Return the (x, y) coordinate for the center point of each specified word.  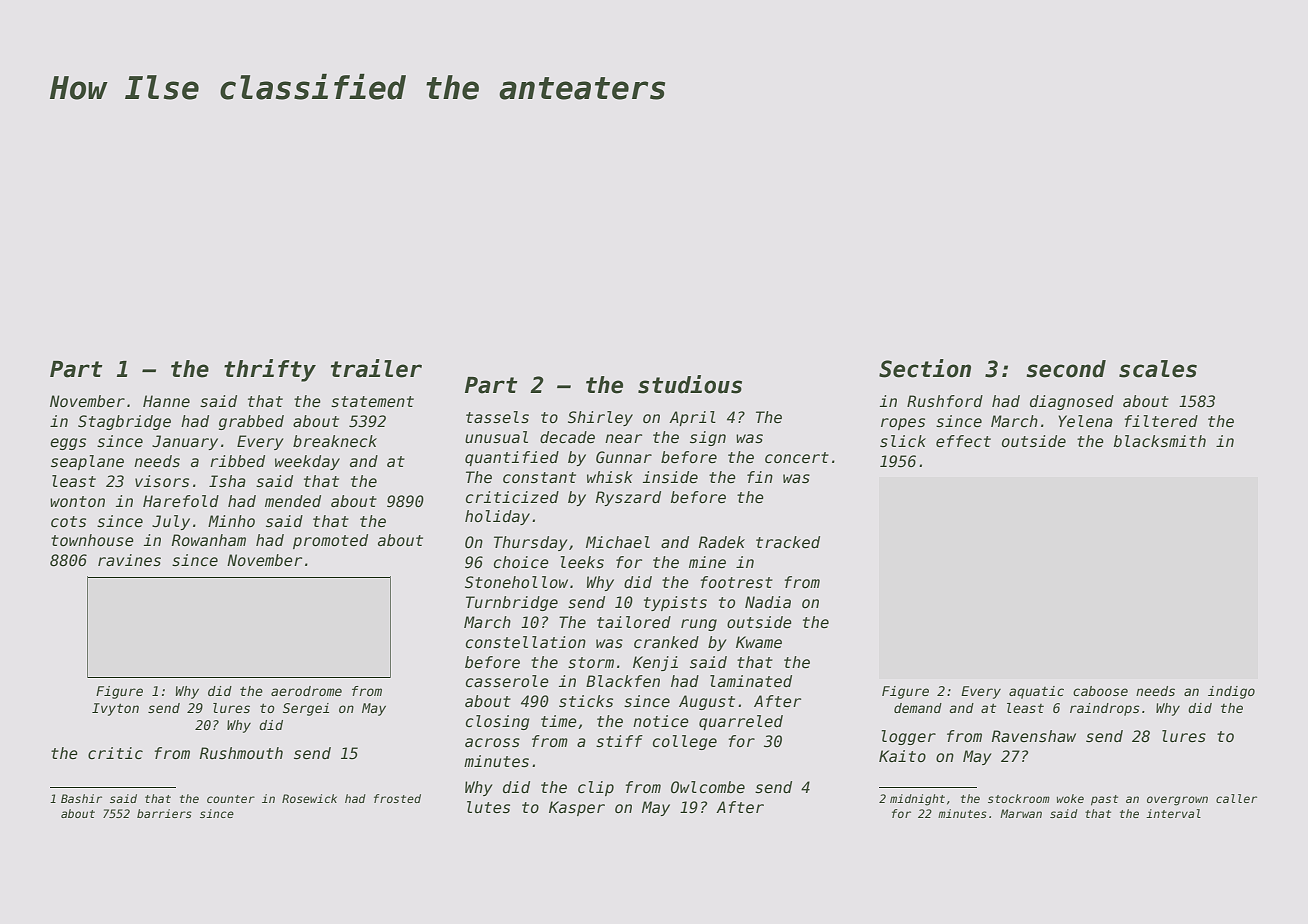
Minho (231, 521)
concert (797, 458)
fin (760, 477)
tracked (788, 542)
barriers (164, 813)
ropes (903, 424)
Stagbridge (124, 422)
